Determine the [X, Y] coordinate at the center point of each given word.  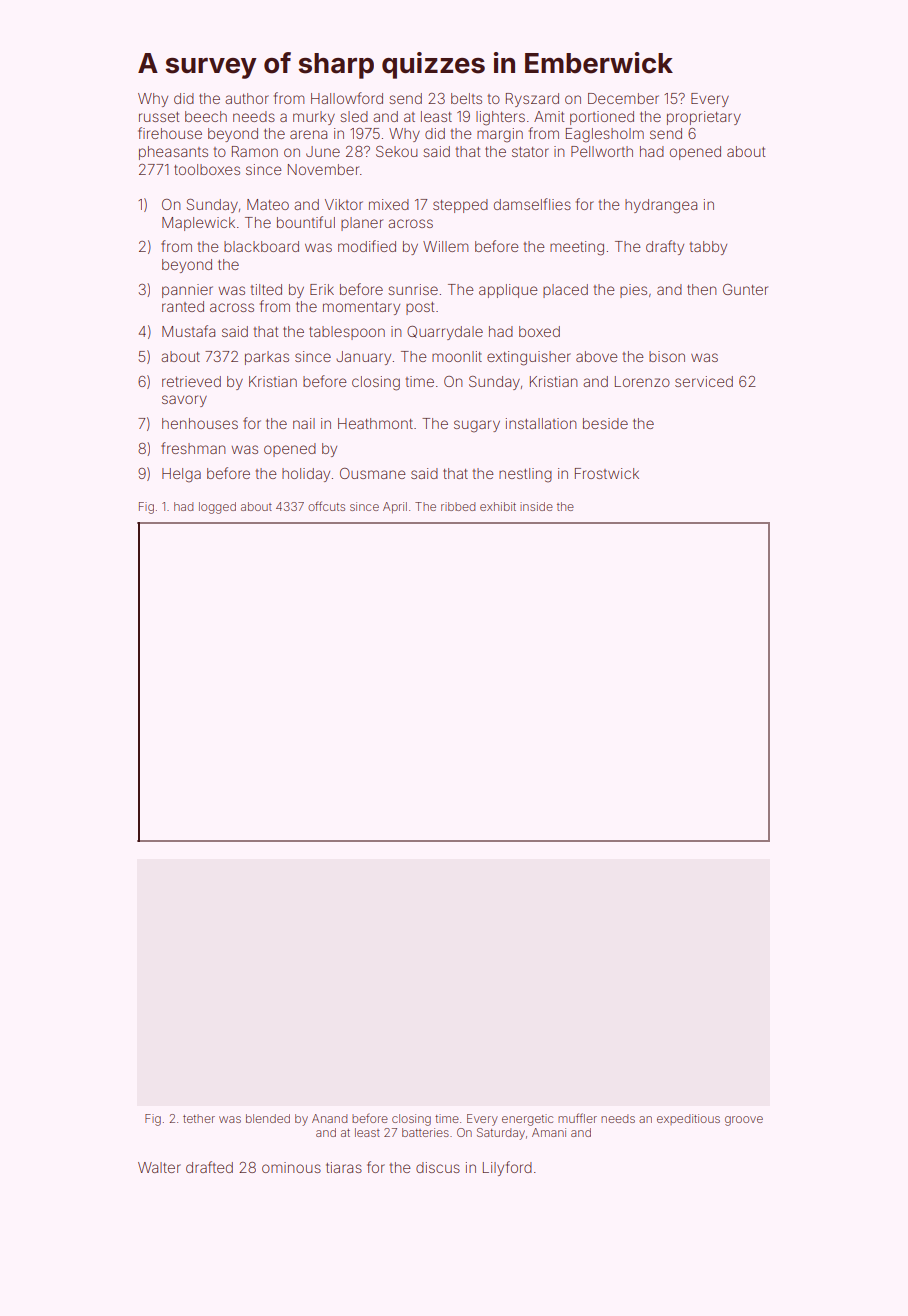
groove [744, 1121]
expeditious [688, 1119]
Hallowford [347, 98]
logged [217, 508]
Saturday [501, 1134]
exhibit [498, 506]
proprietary [704, 118]
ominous [291, 1167]
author [247, 98]
